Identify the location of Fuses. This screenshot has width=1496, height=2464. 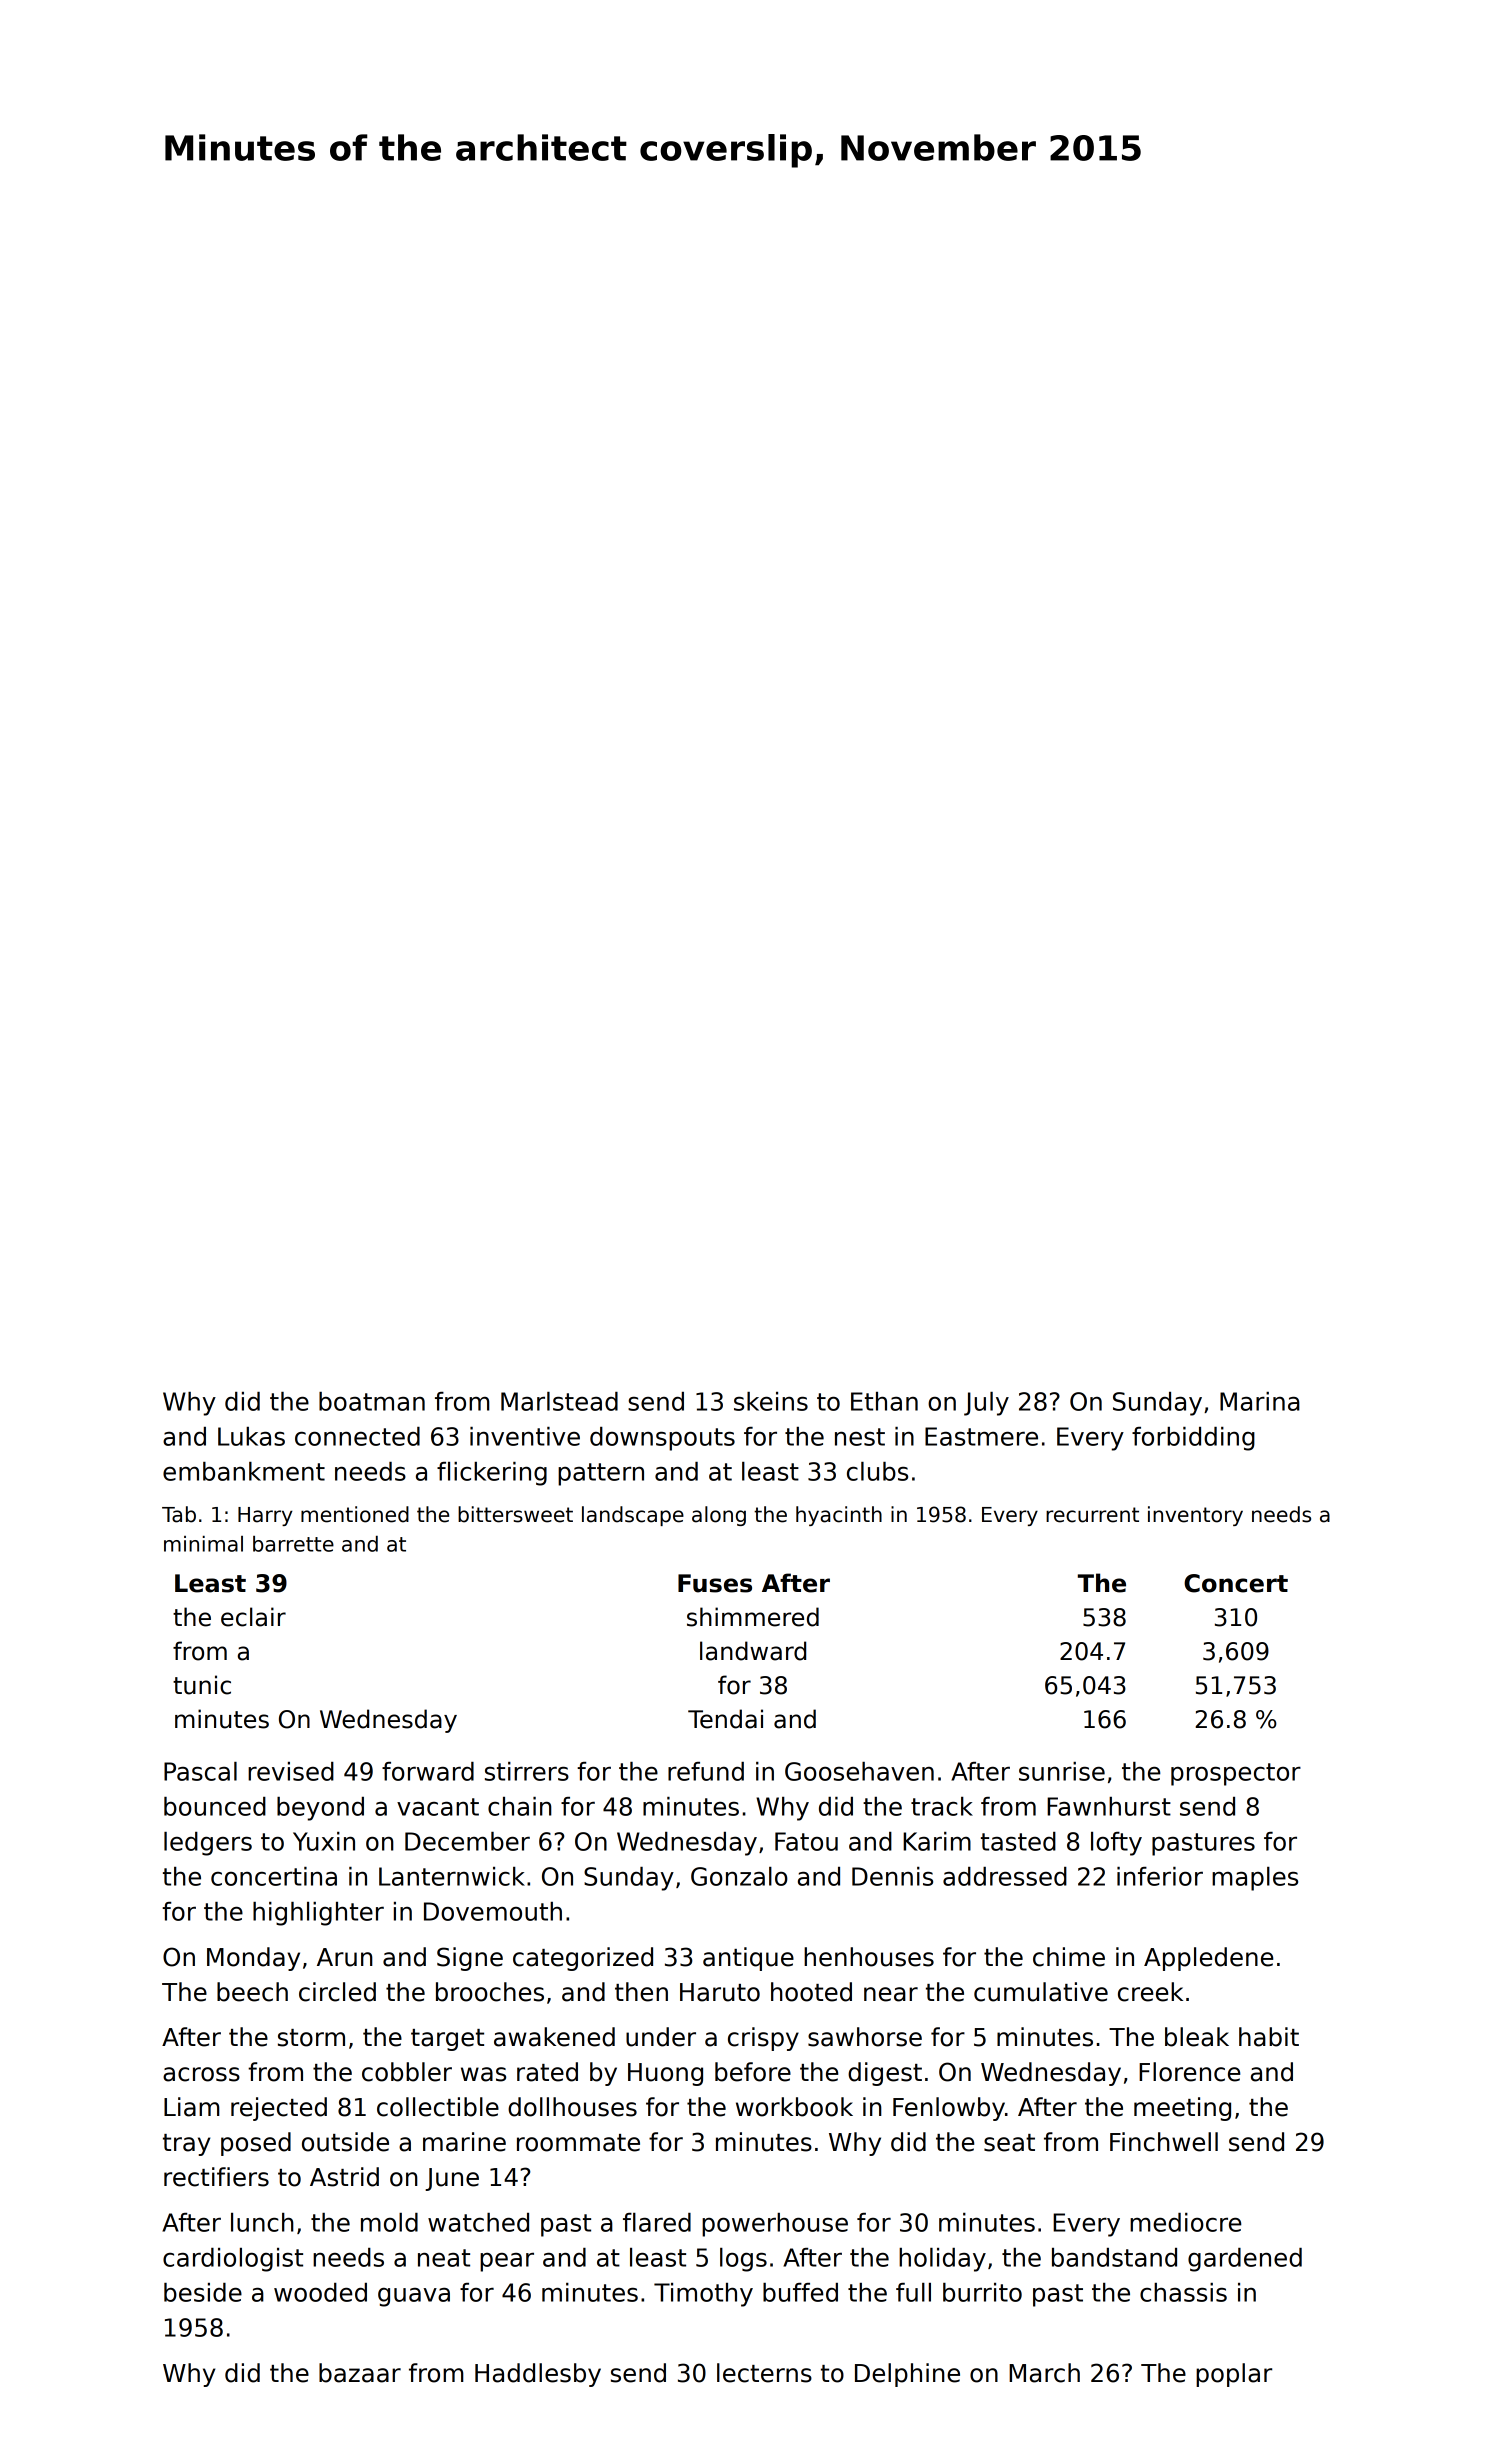
(715, 1583).
